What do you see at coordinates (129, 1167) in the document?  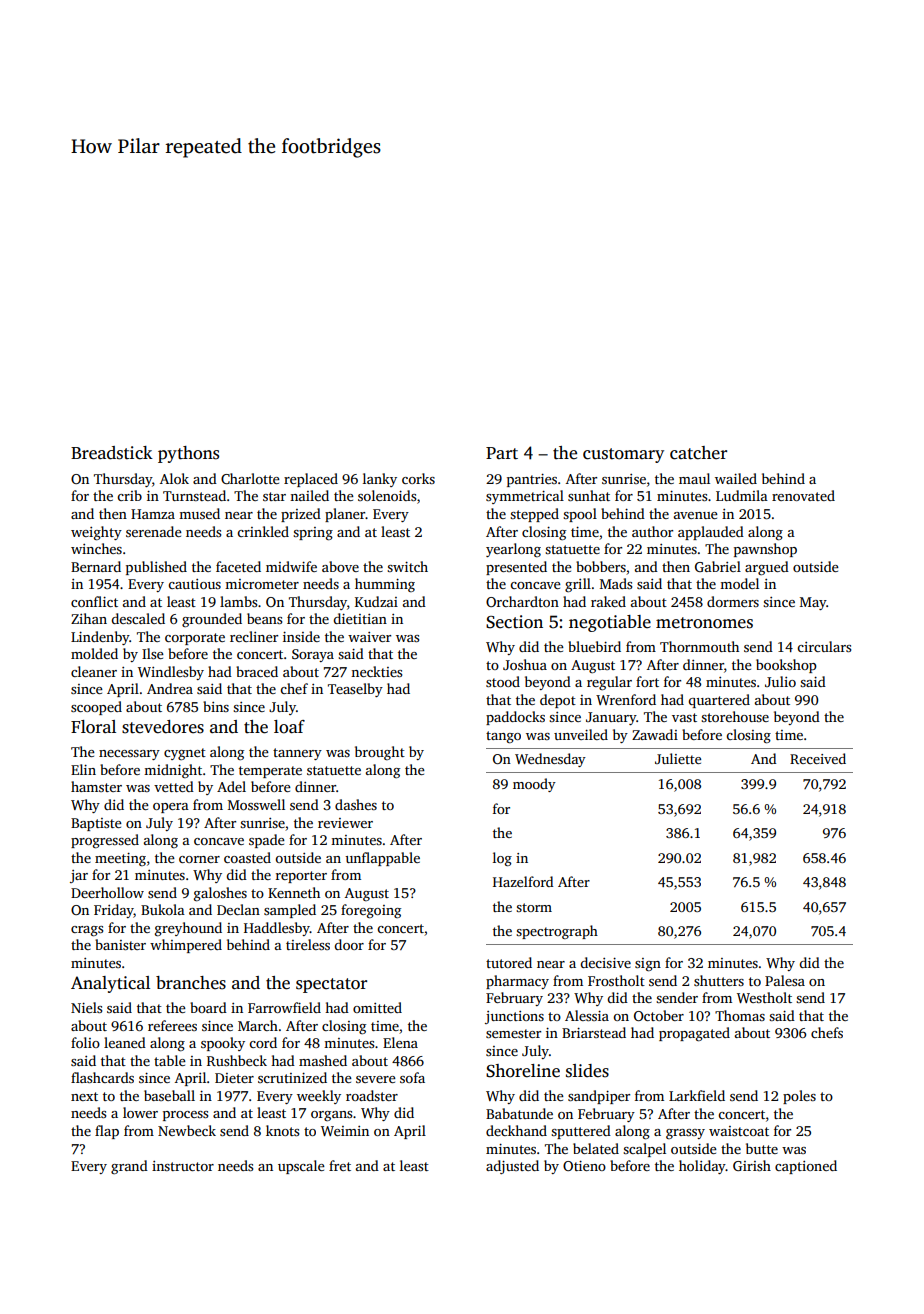 I see `grand` at bounding box center [129, 1167].
